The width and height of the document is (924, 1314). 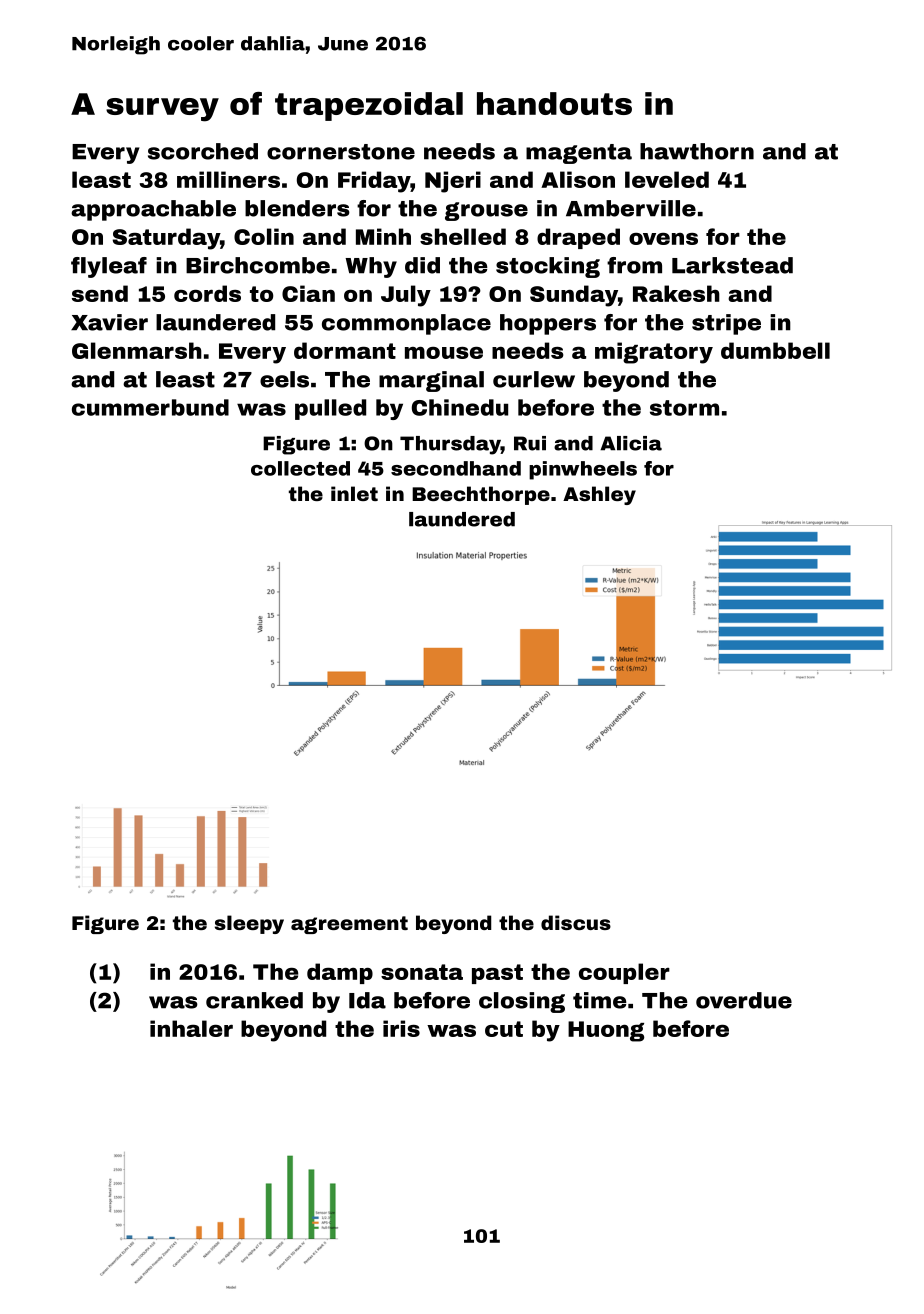 I want to click on cut, so click(x=504, y=1029).
